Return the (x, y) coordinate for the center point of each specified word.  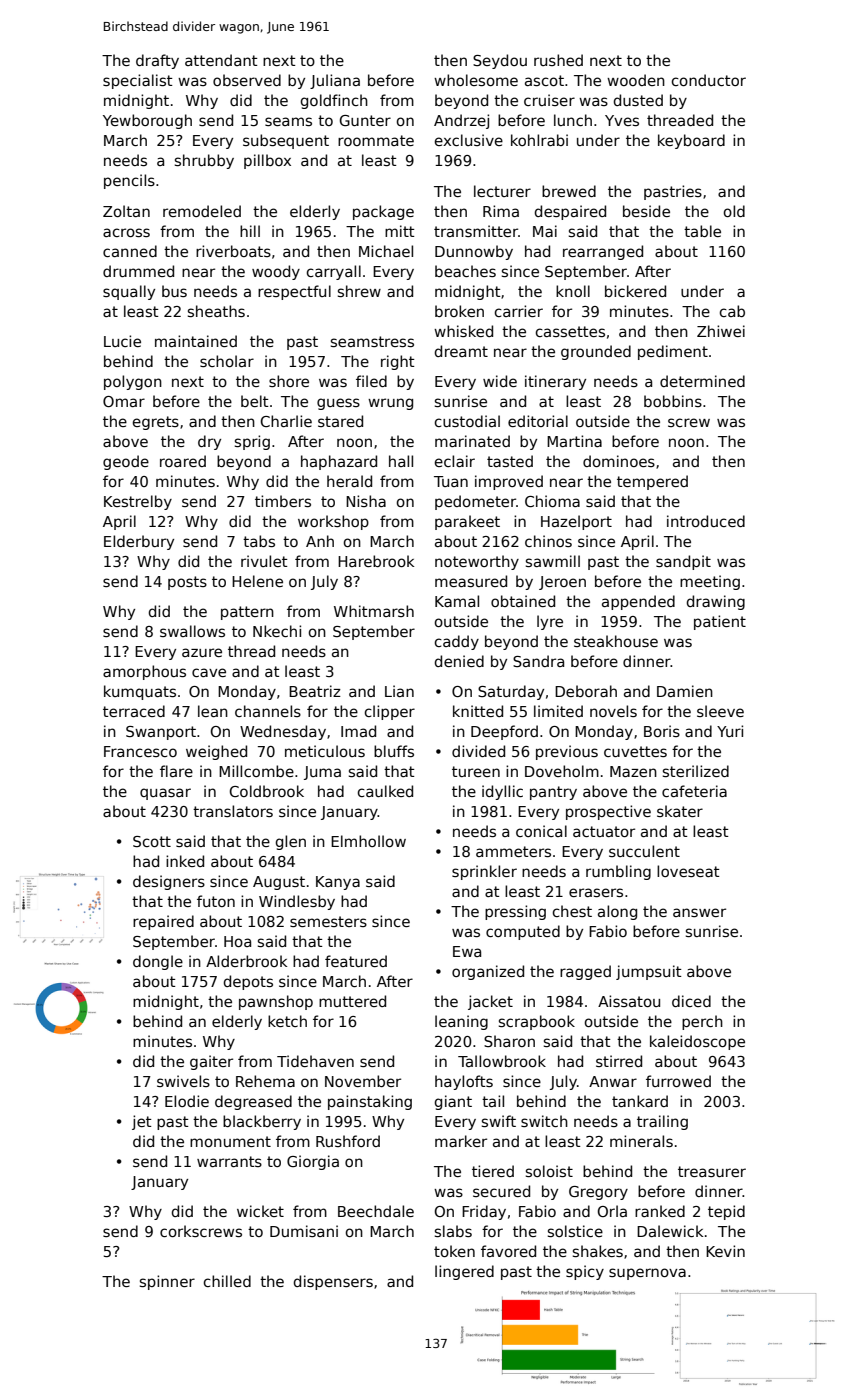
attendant (221, 60)
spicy (585, 1272)
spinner (167, 1282)
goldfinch (334, 101)
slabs (453, 1231)
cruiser (549, 100)
